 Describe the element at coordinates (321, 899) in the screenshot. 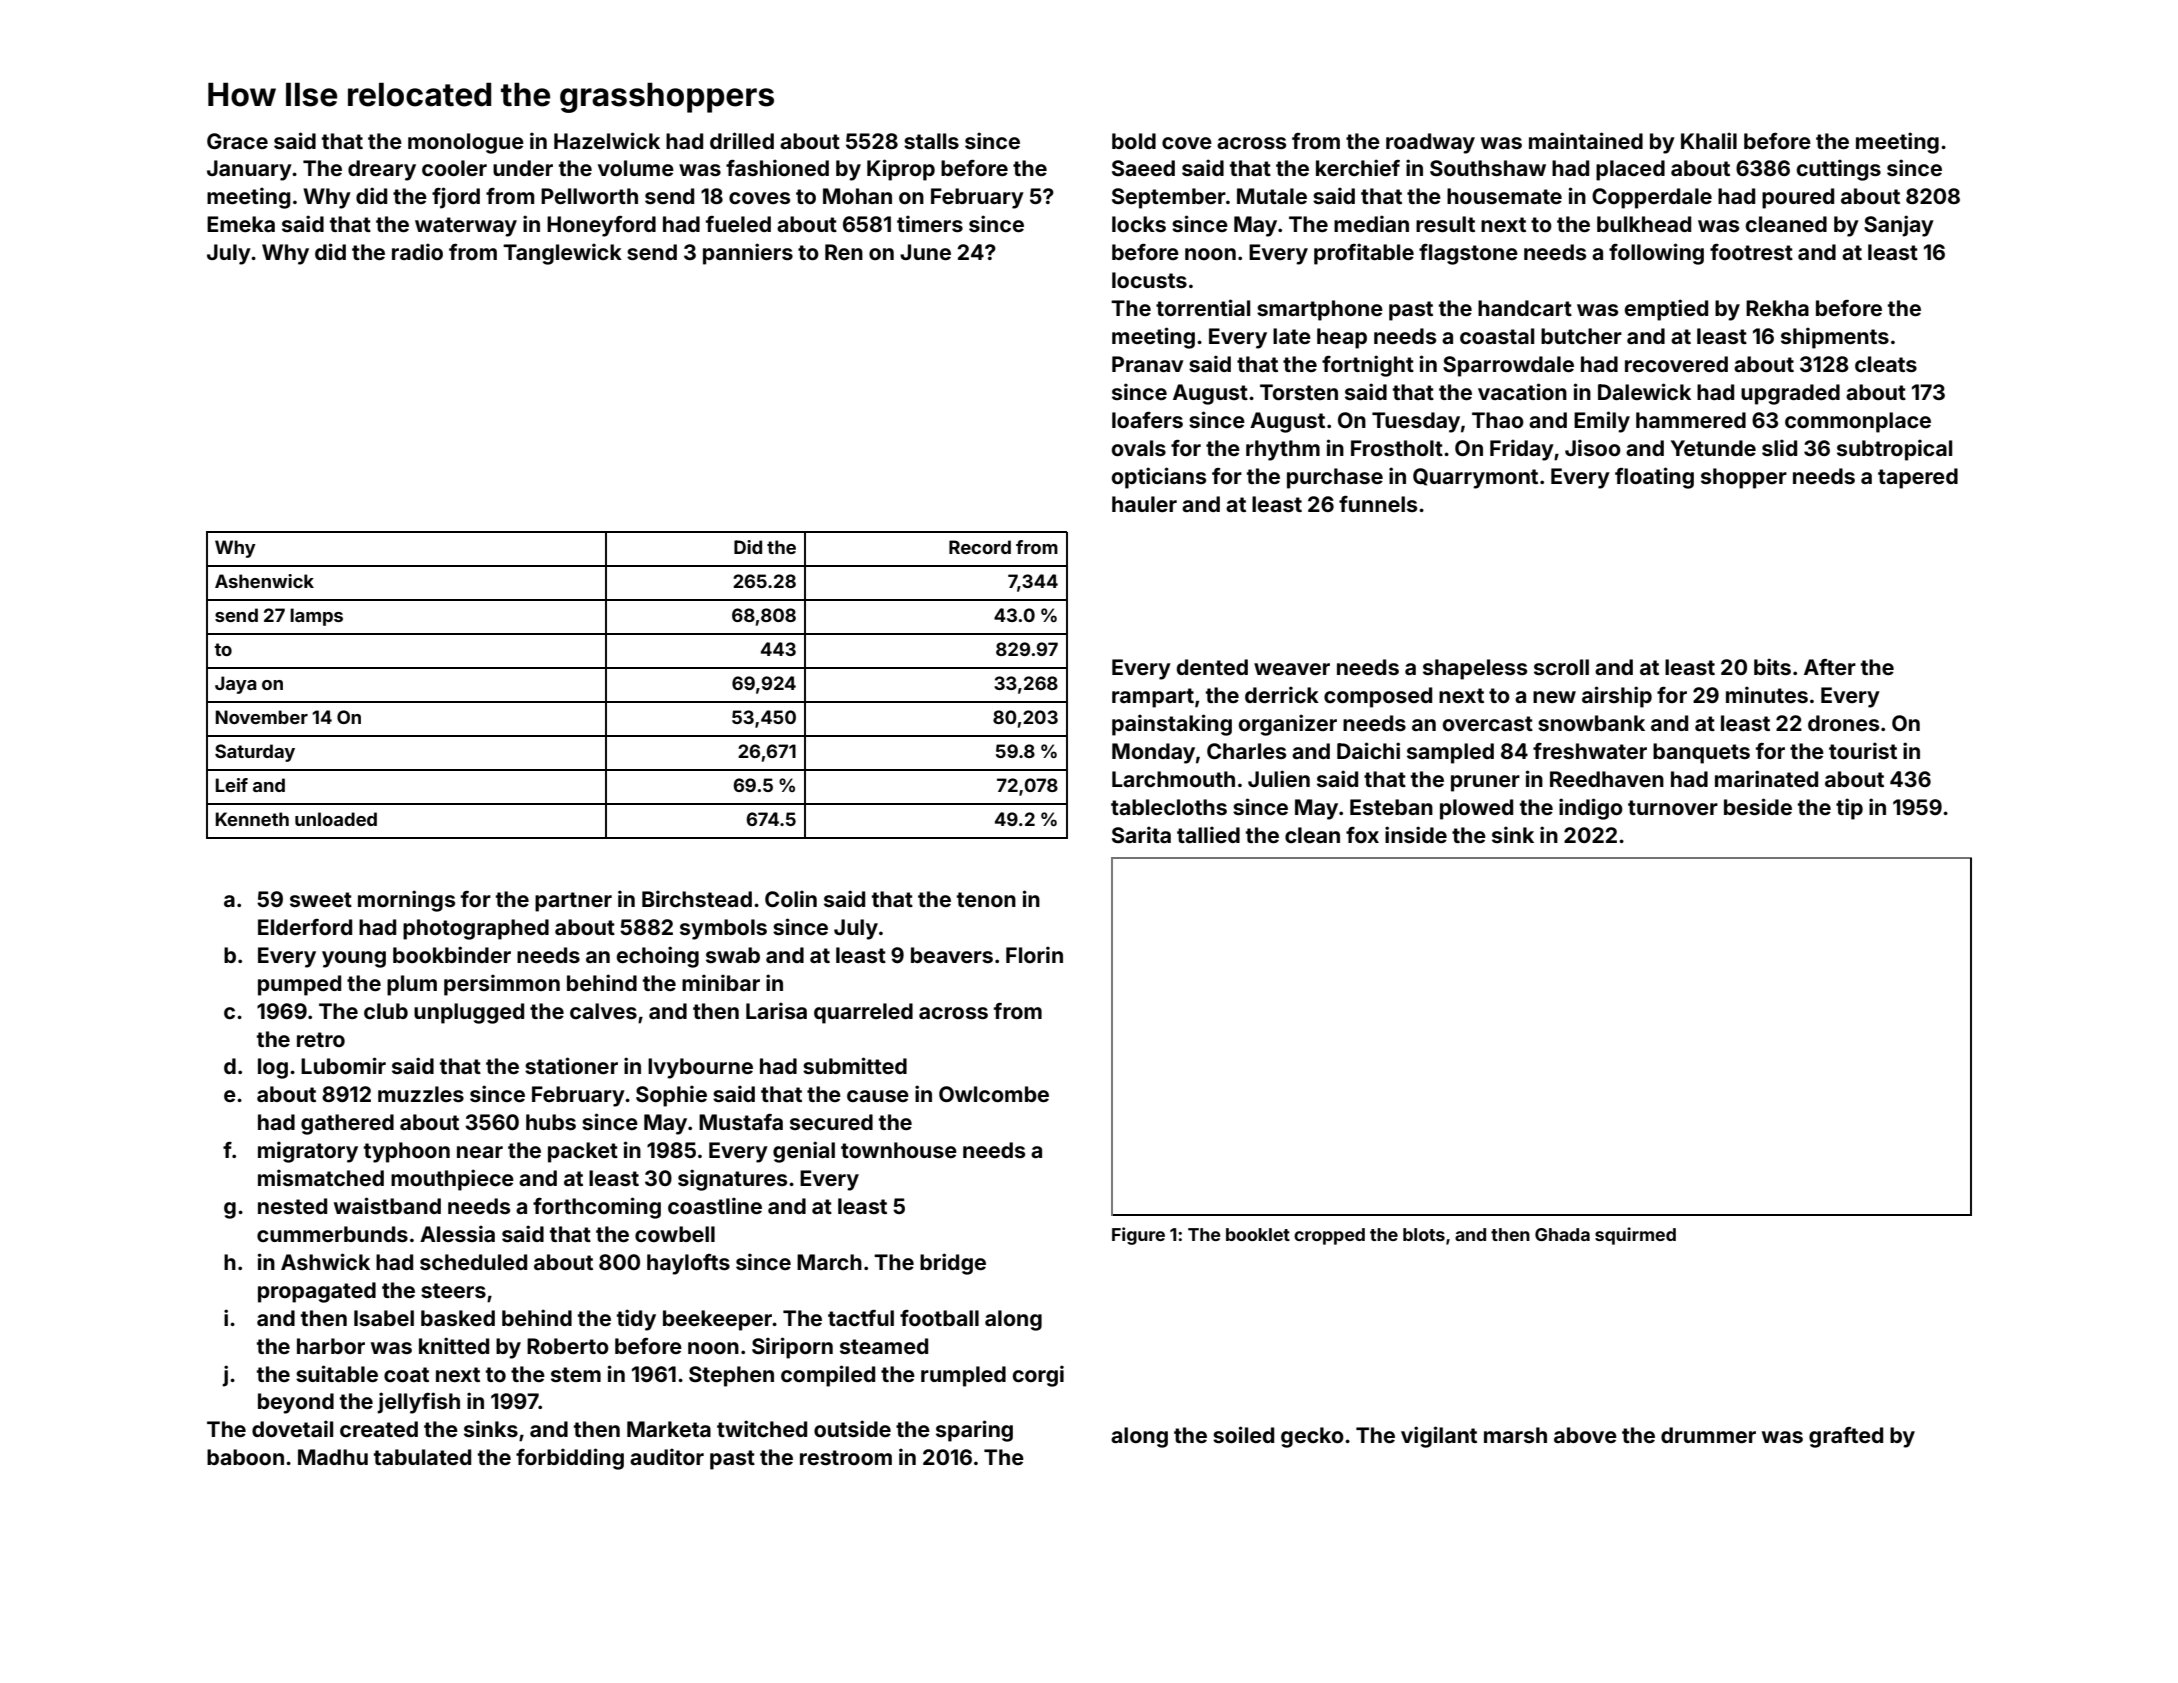

I see `sweet` at that location.
